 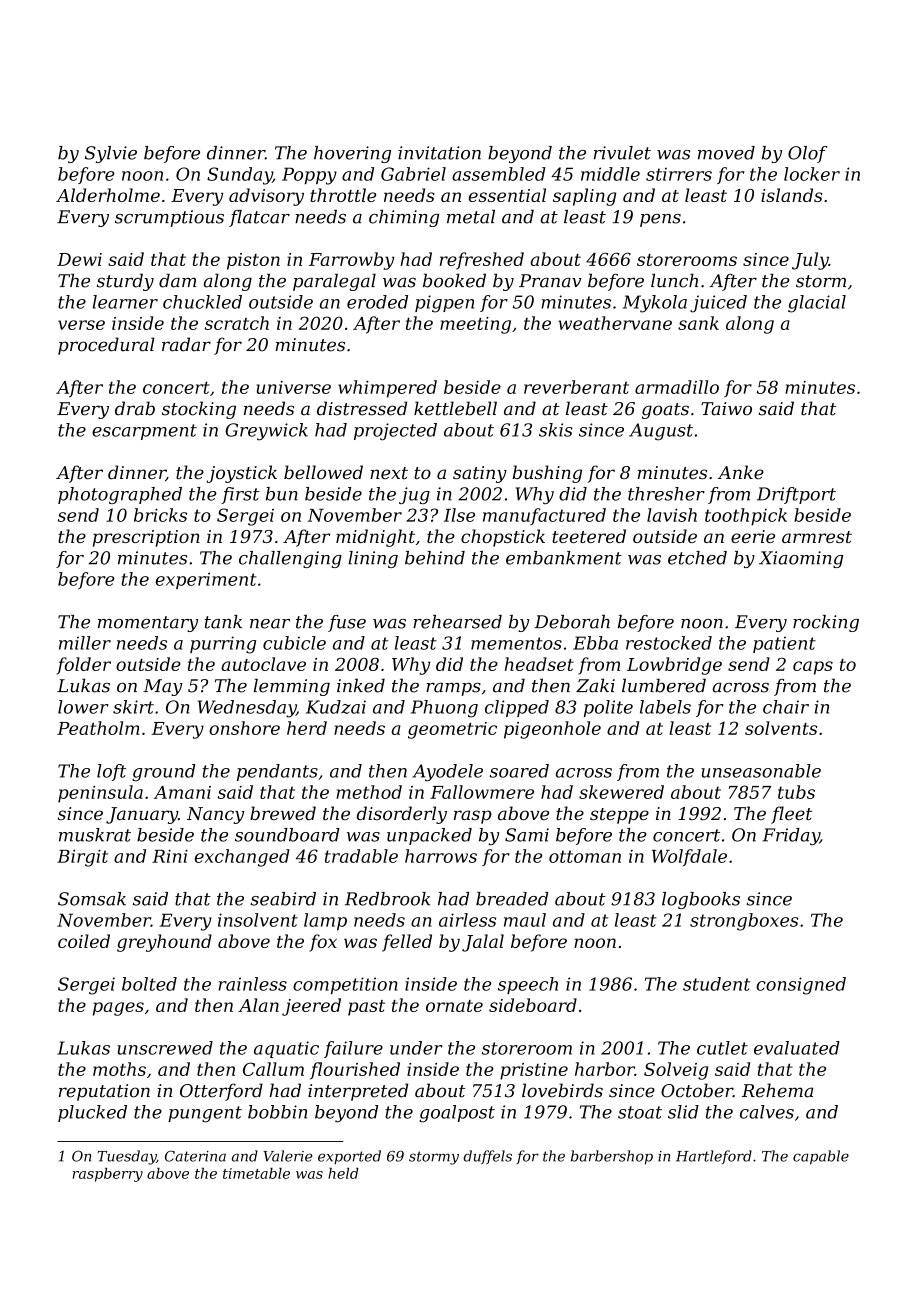 I want to click on held, so click(x=343, y=1173).
